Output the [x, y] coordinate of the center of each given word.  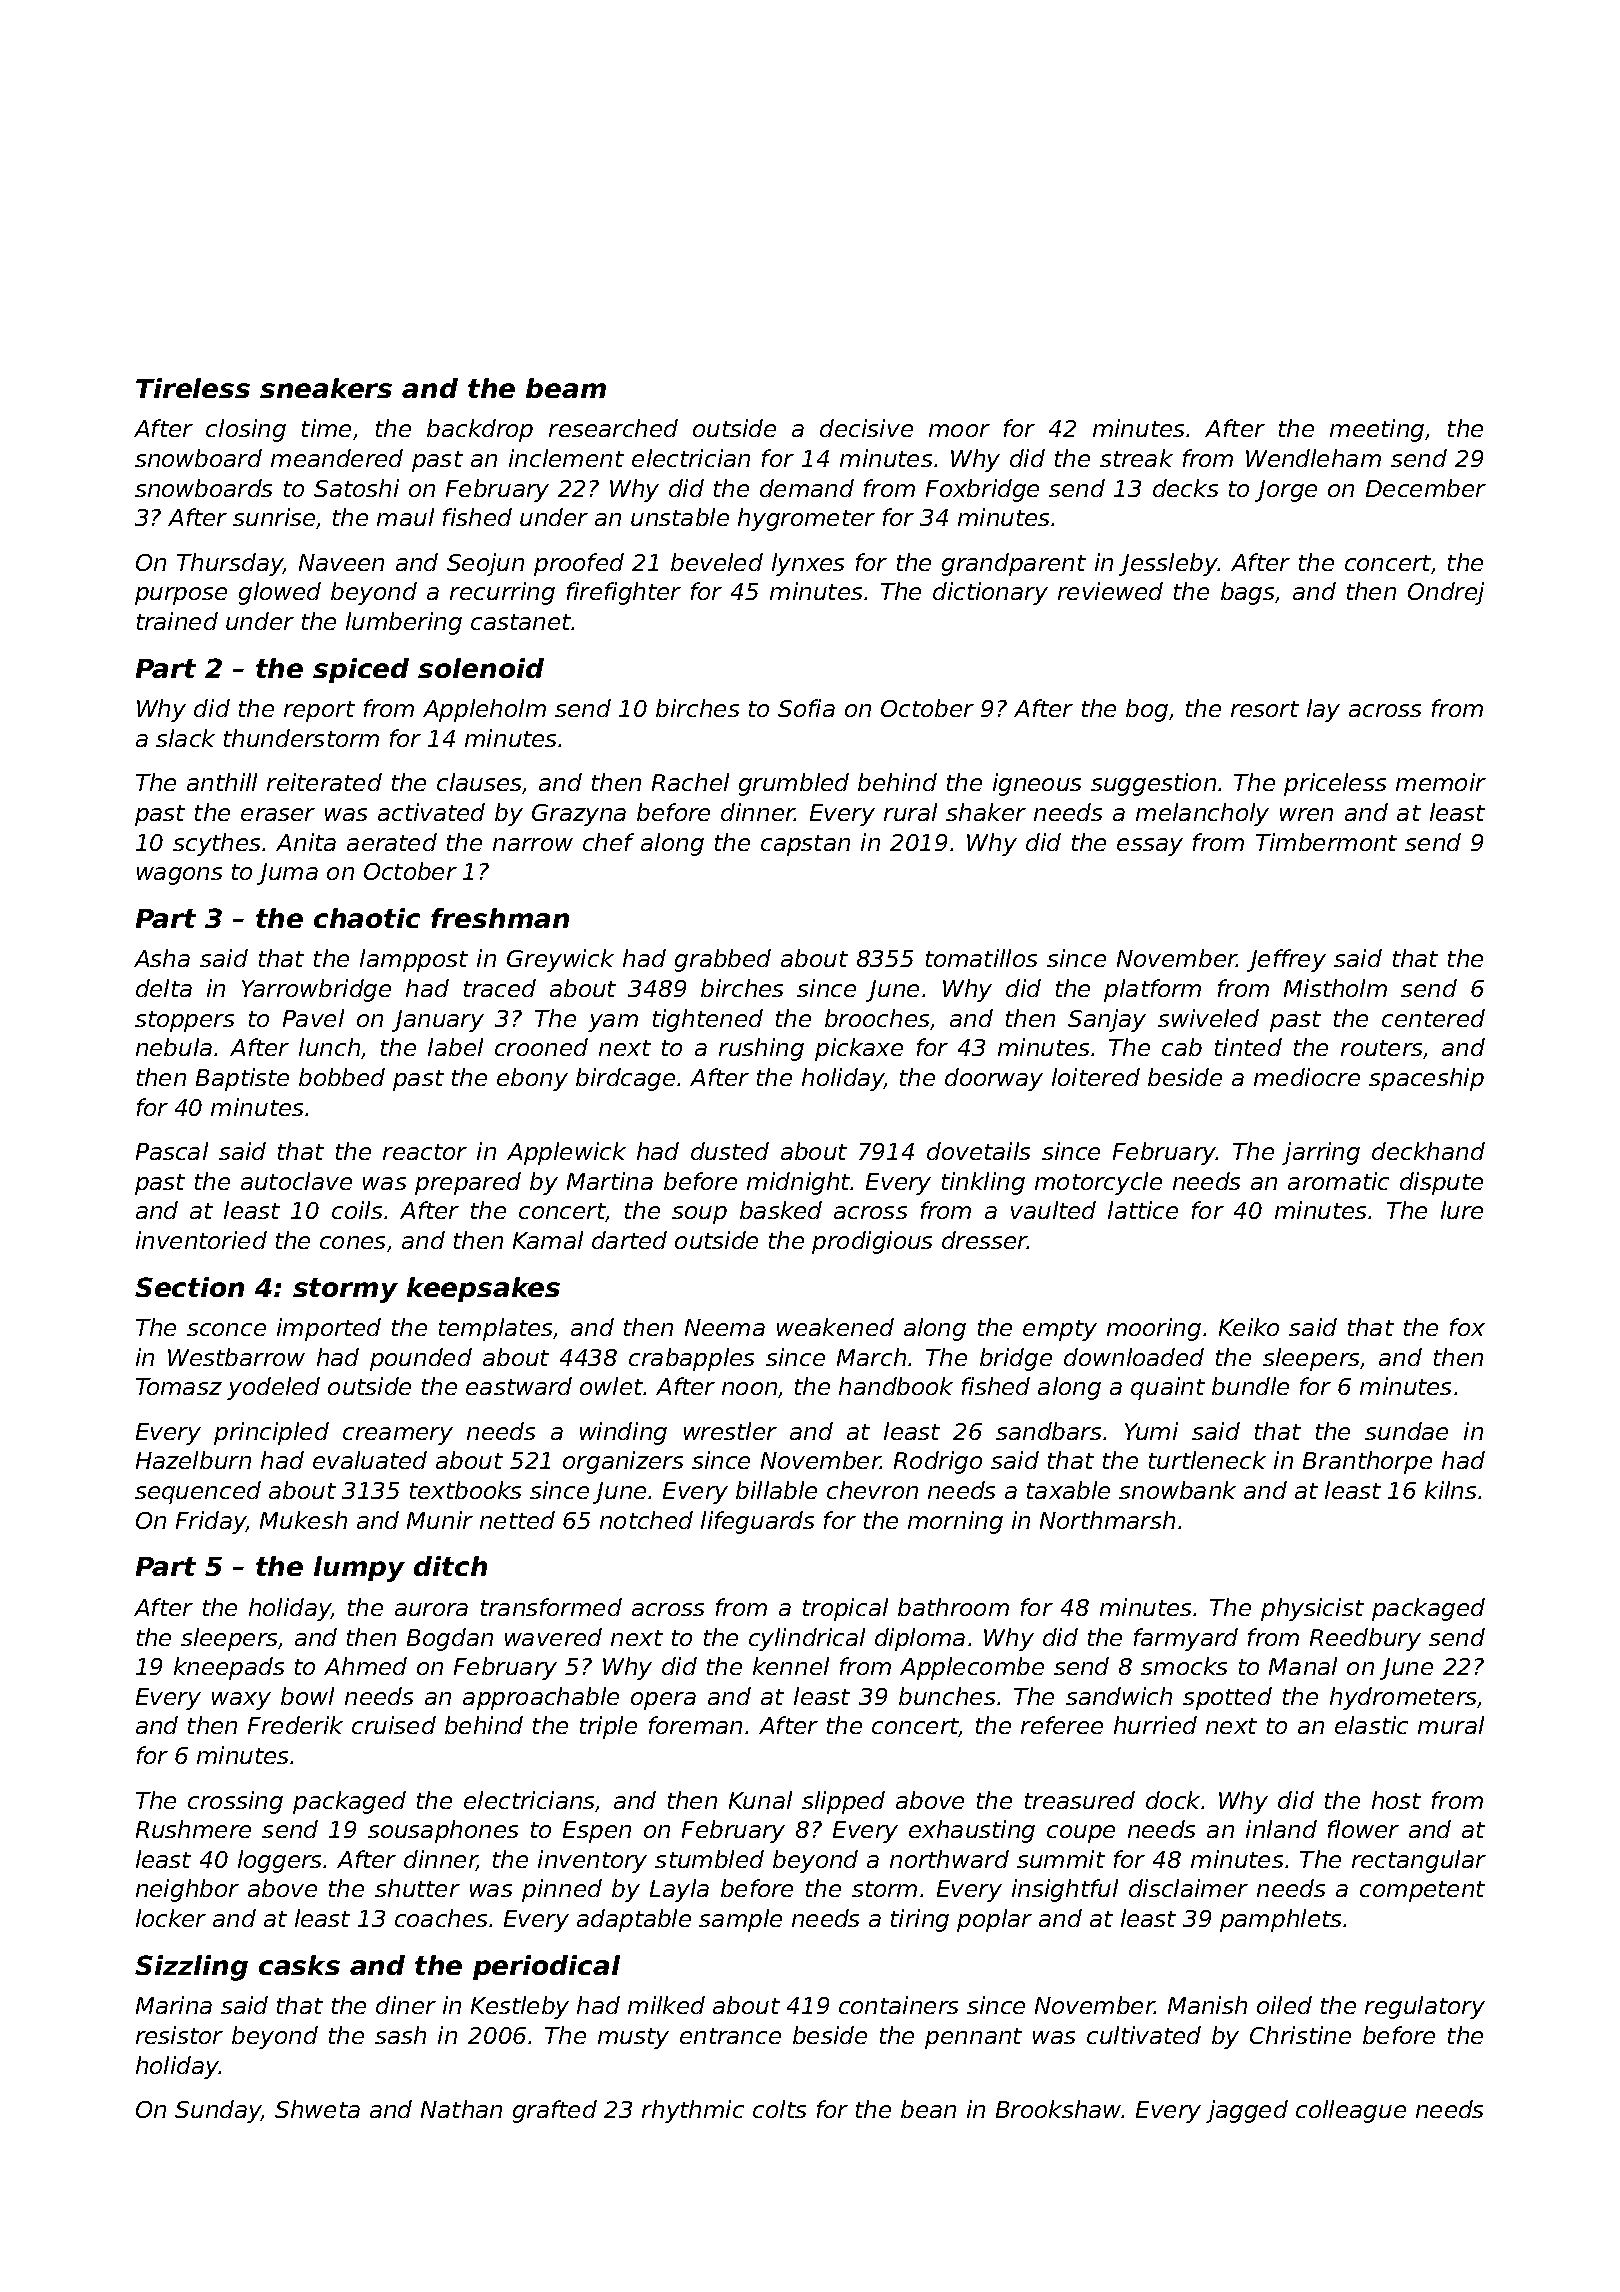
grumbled [794, 784]
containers [898, 2005]
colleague [1351, 2111]
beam [566, 388]
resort [1265, 709]
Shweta [317, 2109]
